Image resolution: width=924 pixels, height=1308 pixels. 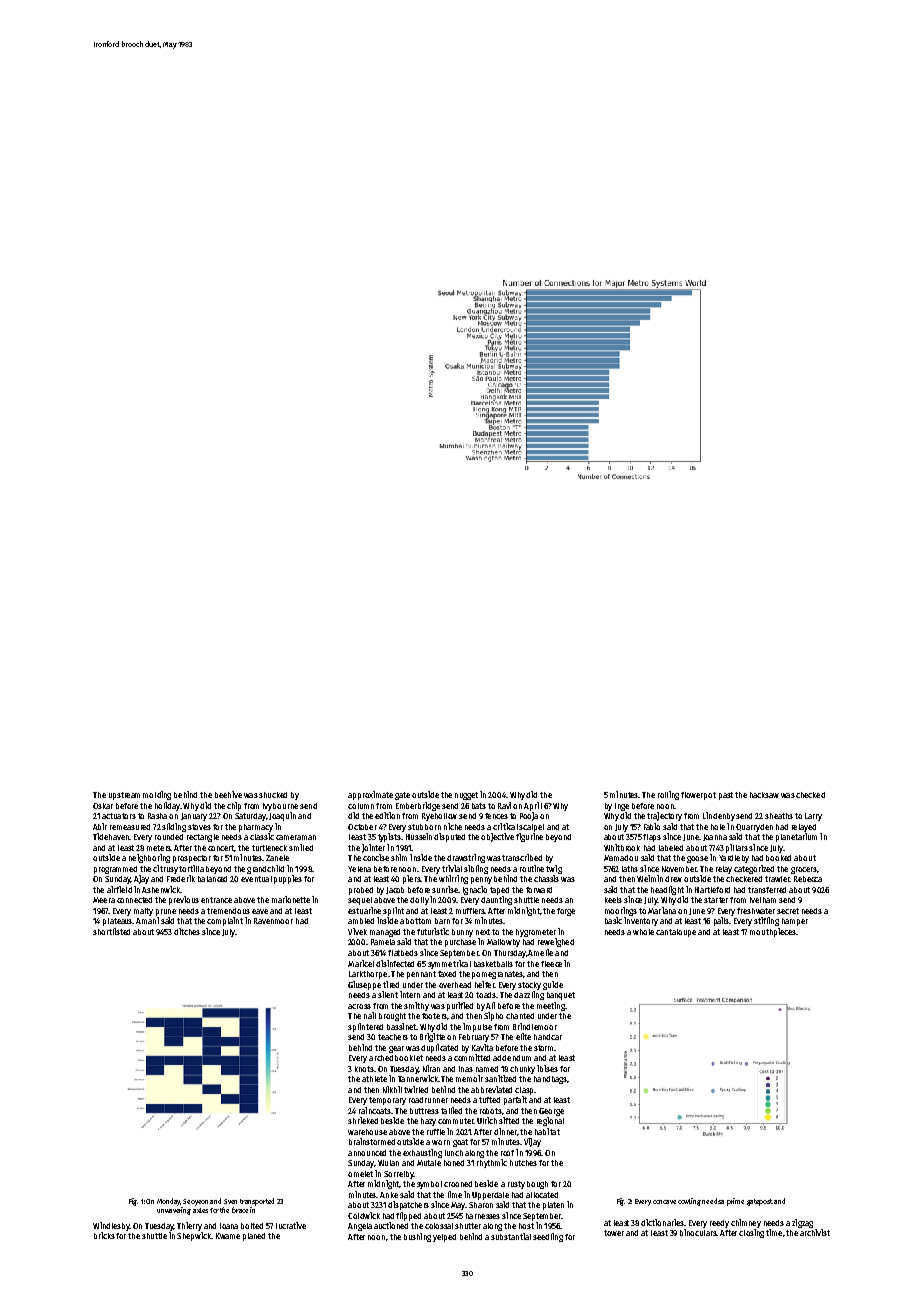 I want to click on chunky, so click(x=522, y=1070).
